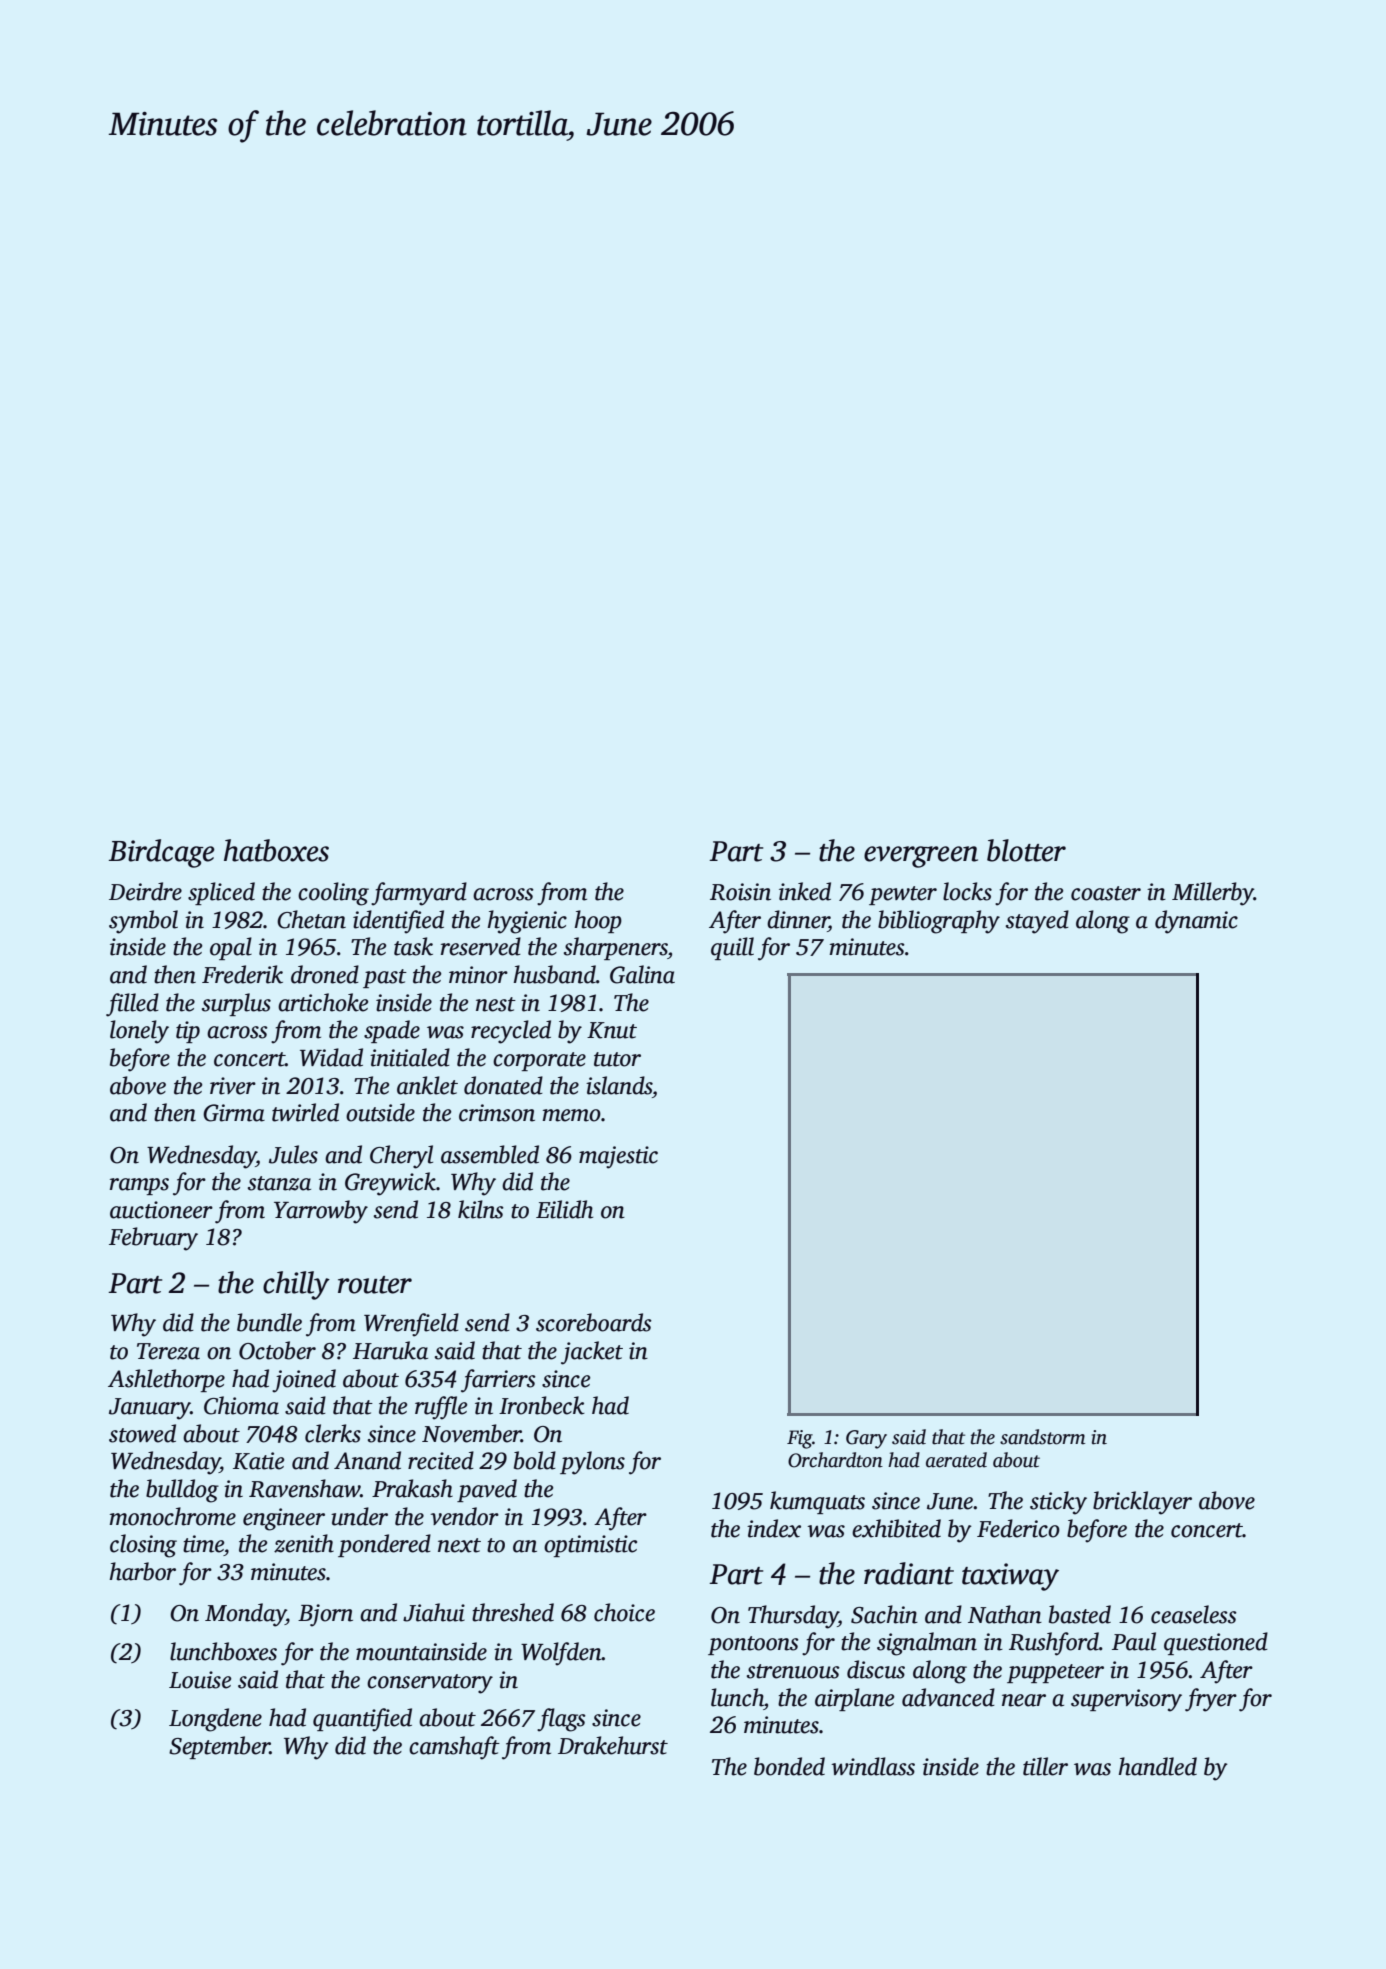 The image size is (1386, 1969). Describe the element at coordinates (740, 892) in the screenshot. I see `Roisin` at that location.
